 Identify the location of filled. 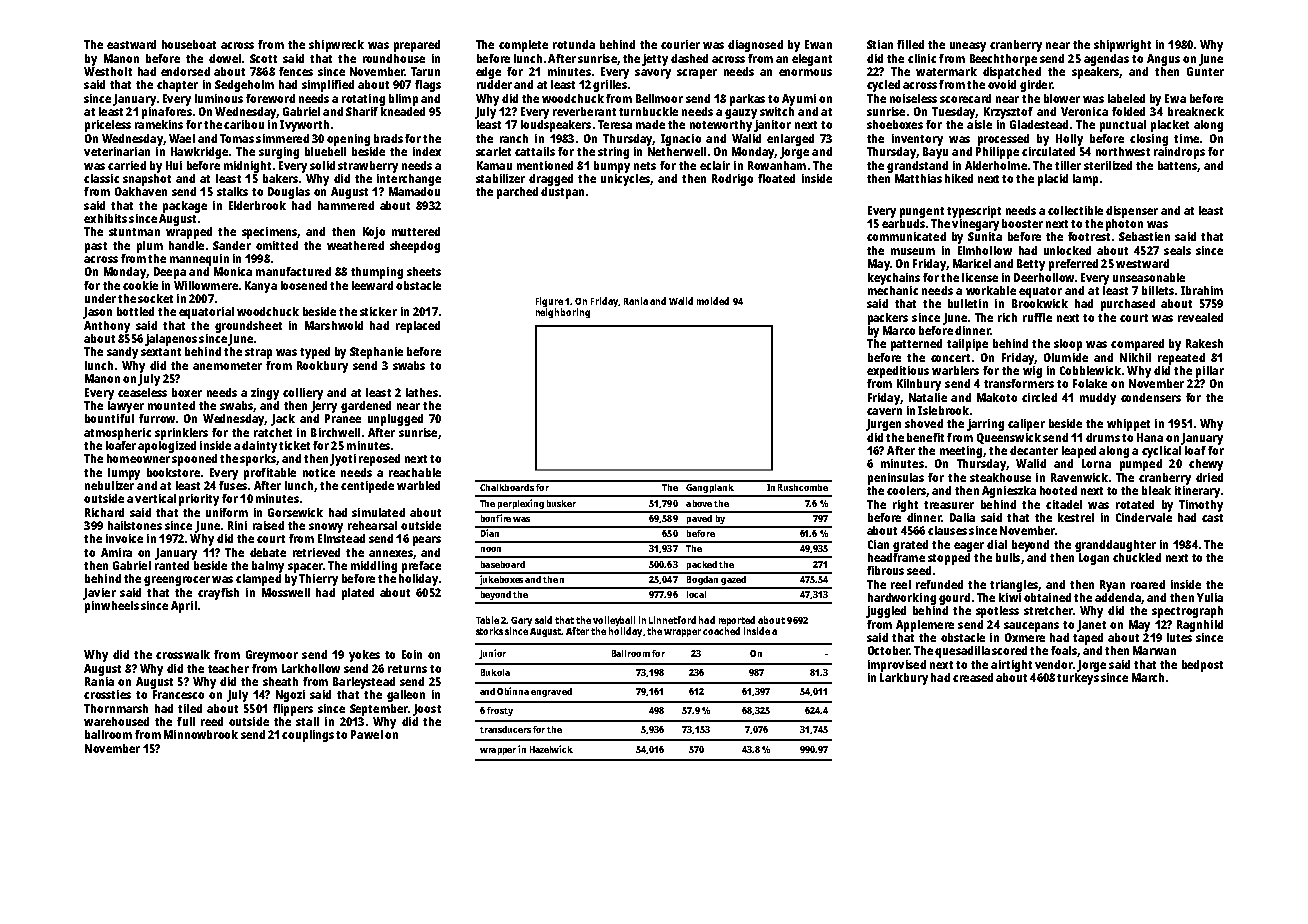
(910, 44).
